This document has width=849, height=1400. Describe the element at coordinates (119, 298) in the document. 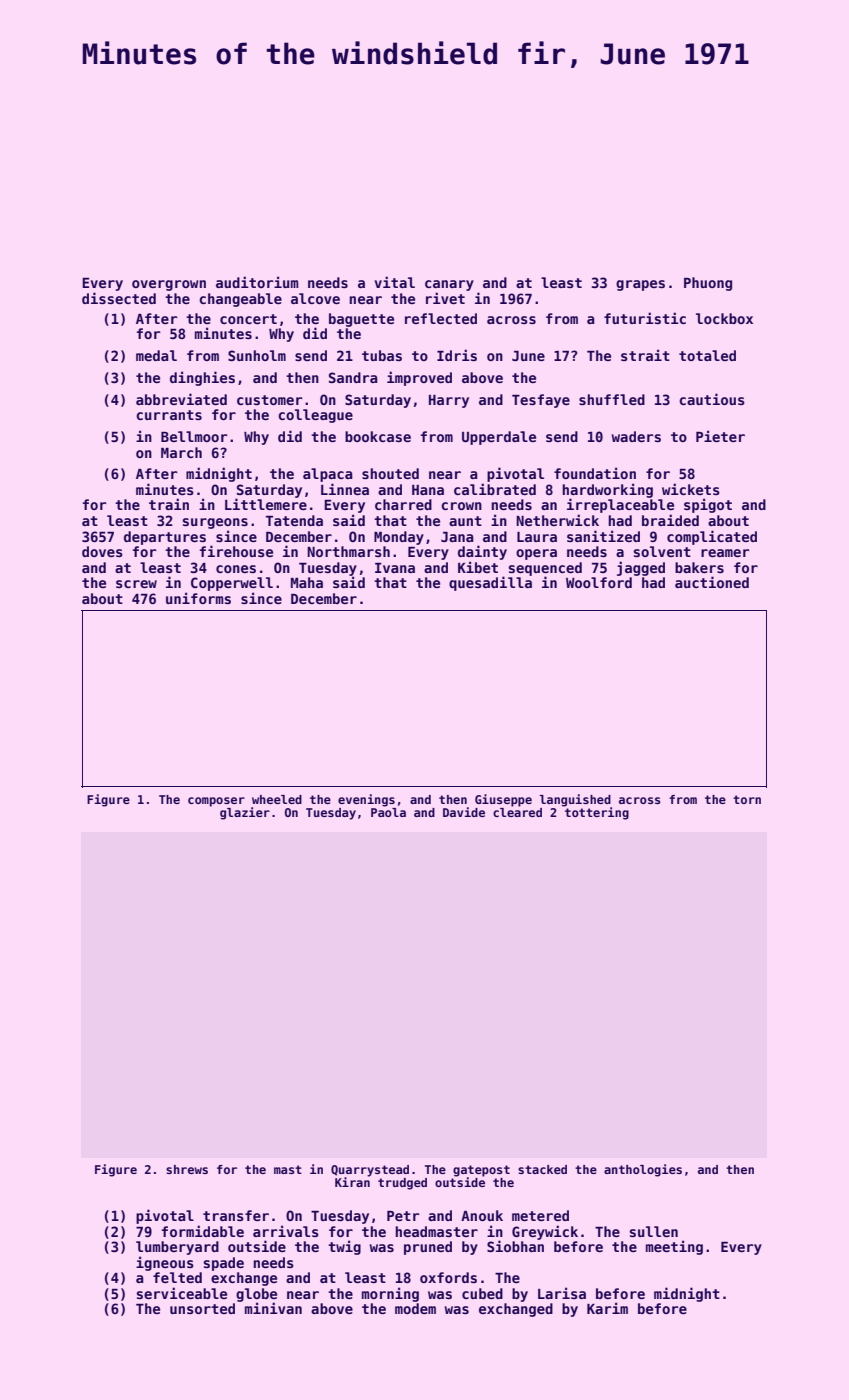

I see `dissected` at that location.
